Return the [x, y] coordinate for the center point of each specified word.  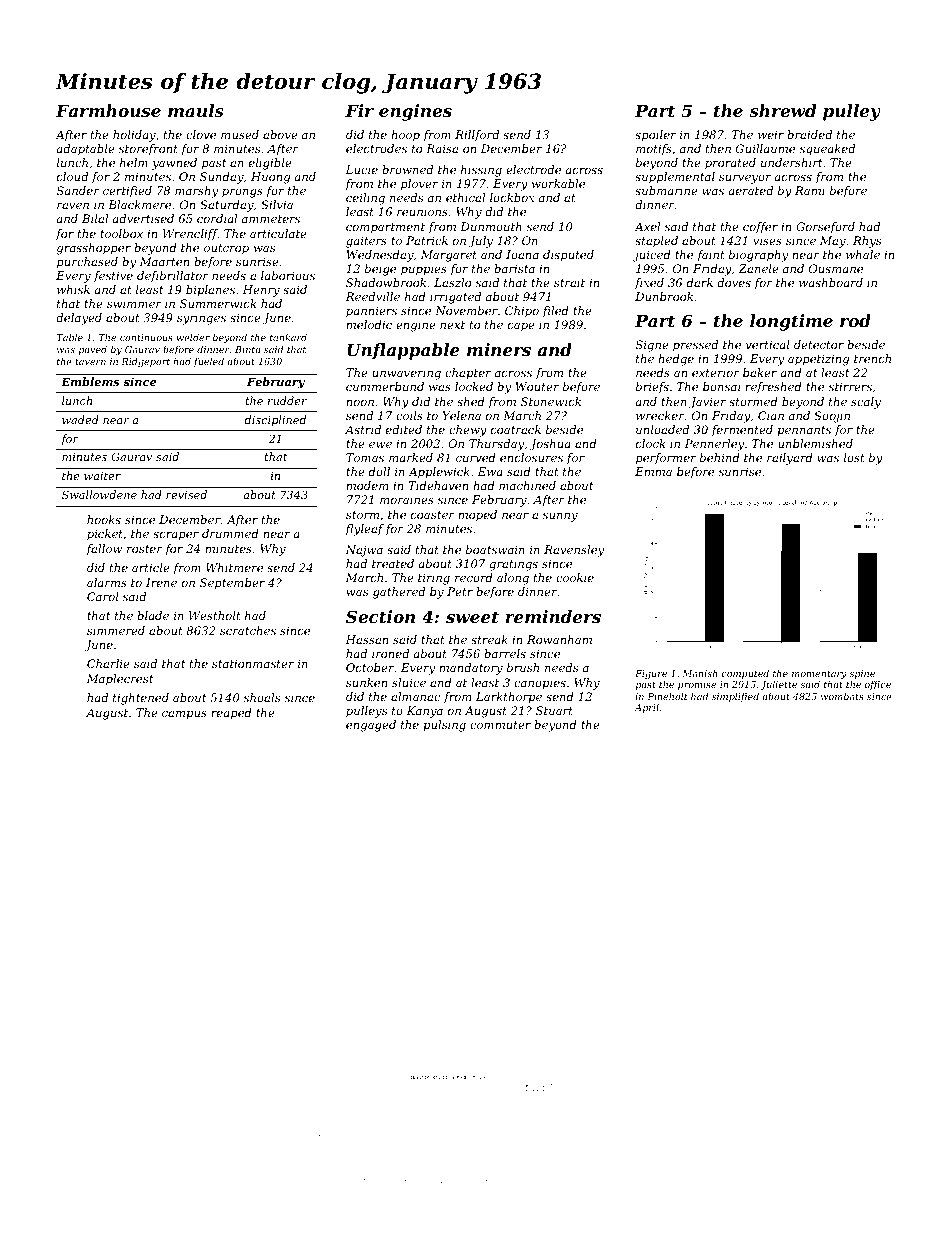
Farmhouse [108, 110]
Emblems [90, 381]
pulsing [444, 726]
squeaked [827, 150]
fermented [742, 431]
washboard [831, 282]
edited [404, 429]
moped [477, 516]
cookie [575, 577]
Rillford [477, 135]
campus [184, 715]
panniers [371, 312]
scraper [176, 536]
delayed [79, 319]
